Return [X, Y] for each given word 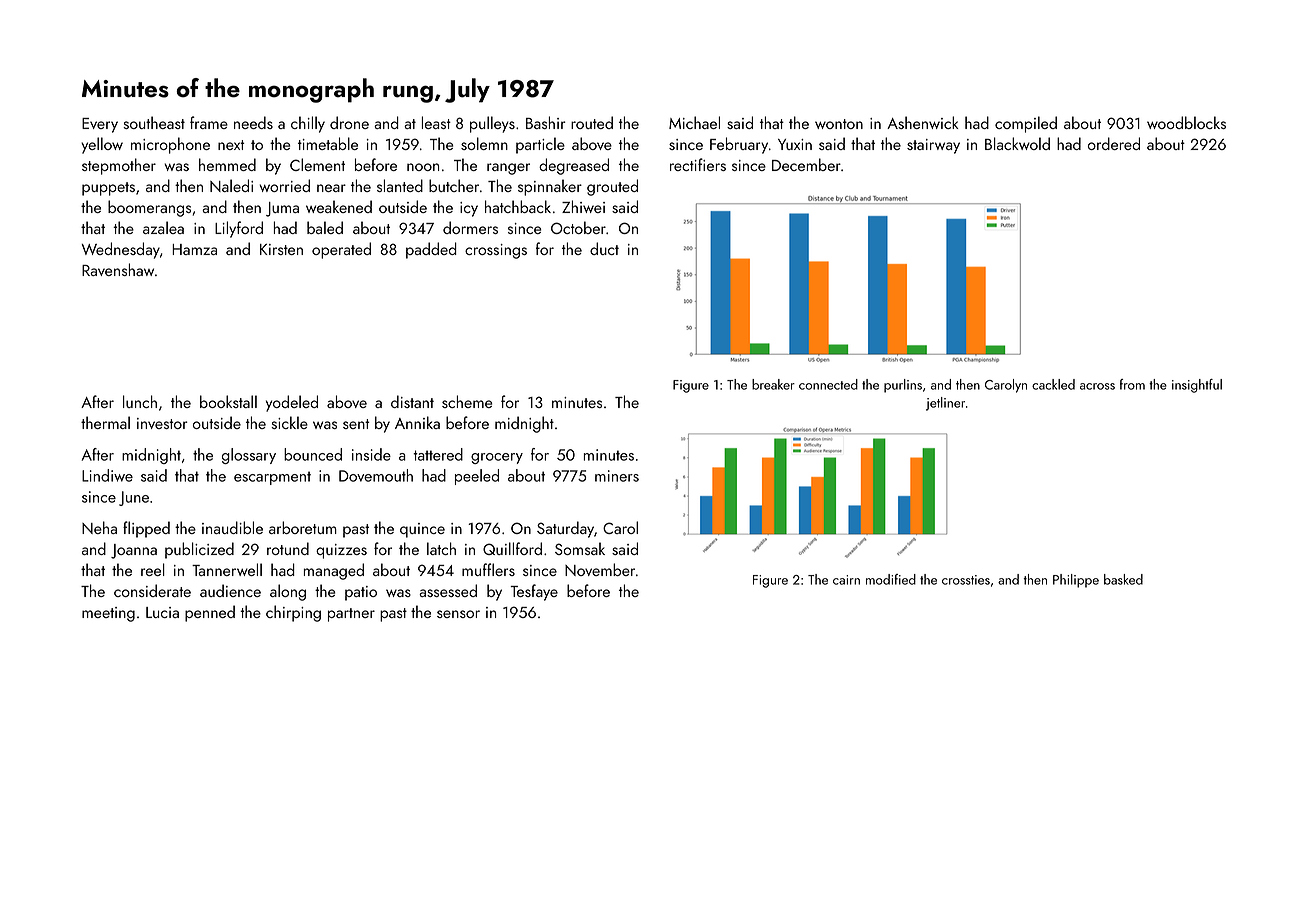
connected [828, 384]
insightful [1197, 386]
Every [100, 125]
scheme [467, 401]
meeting [108, 614]
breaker [773, 384]
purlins [903, 386]
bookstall [228, 401]
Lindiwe [107, 475]
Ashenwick [922, 122]
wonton [839, 124]
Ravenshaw [118, 269]
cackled [1053, 384]
